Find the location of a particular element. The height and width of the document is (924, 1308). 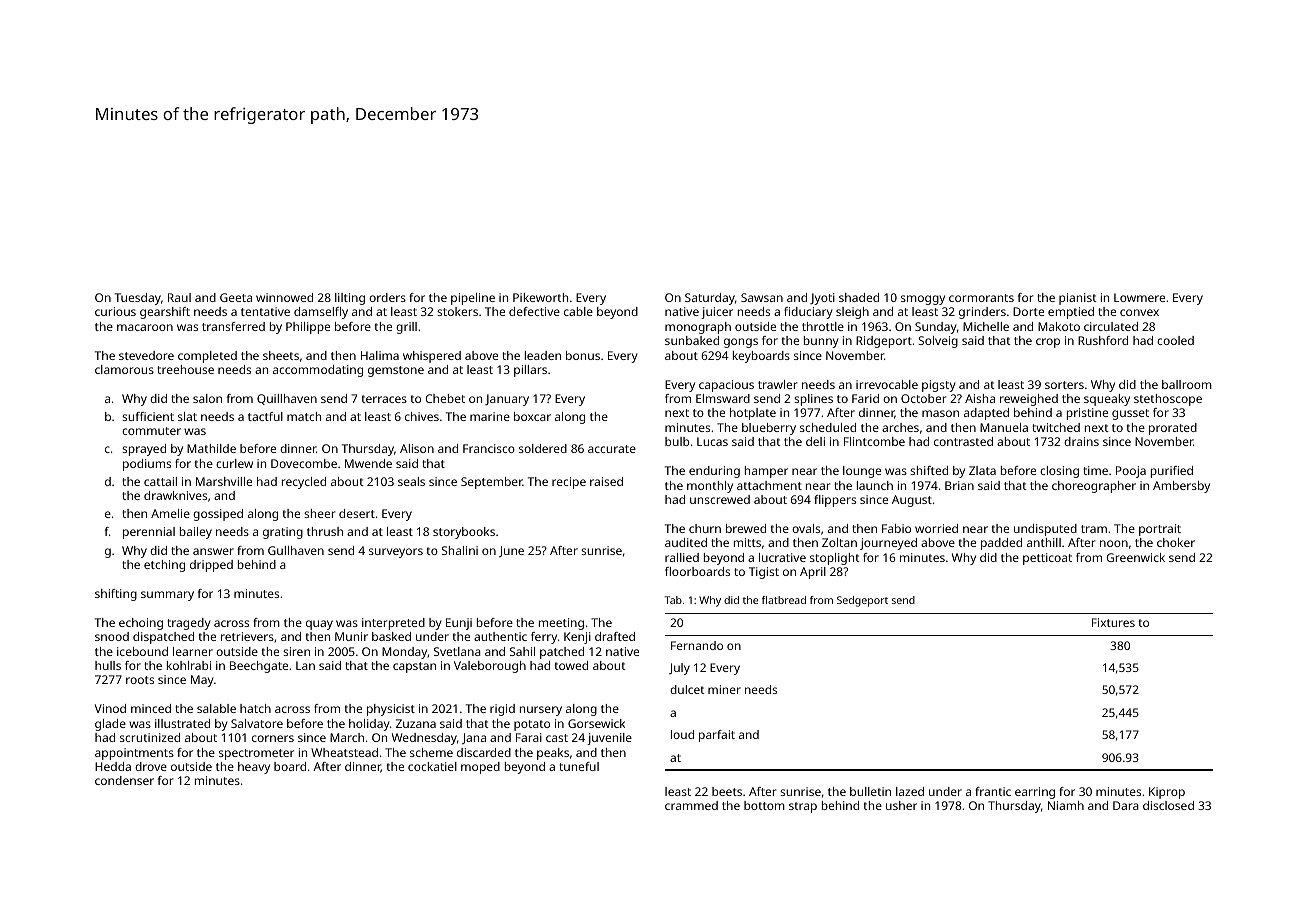

condenser is located at coordinates (124, 780).
